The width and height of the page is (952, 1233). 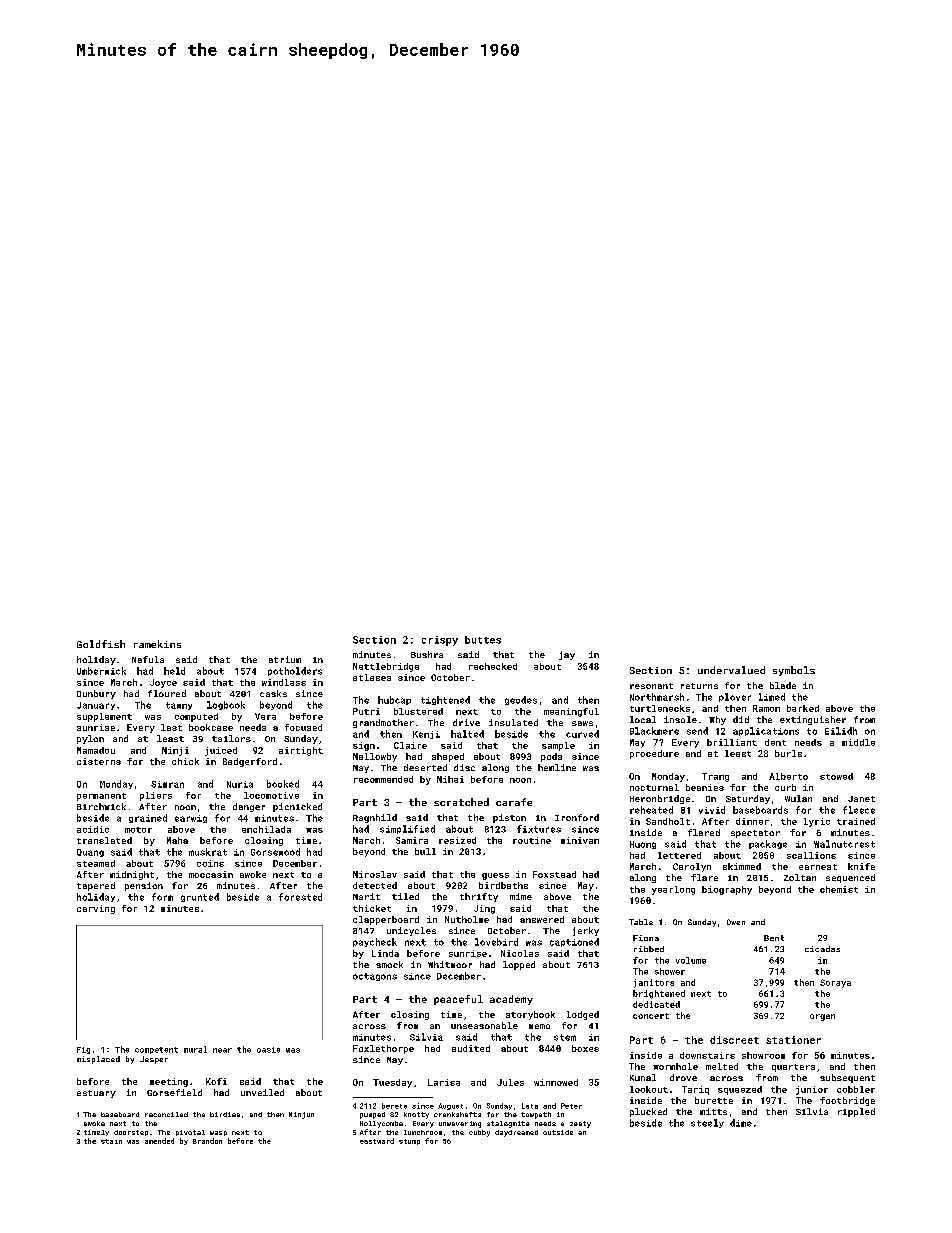 What do you see at coordinates (699, 686) in the page?
I see `returns` at bounding box center [699, 686].
